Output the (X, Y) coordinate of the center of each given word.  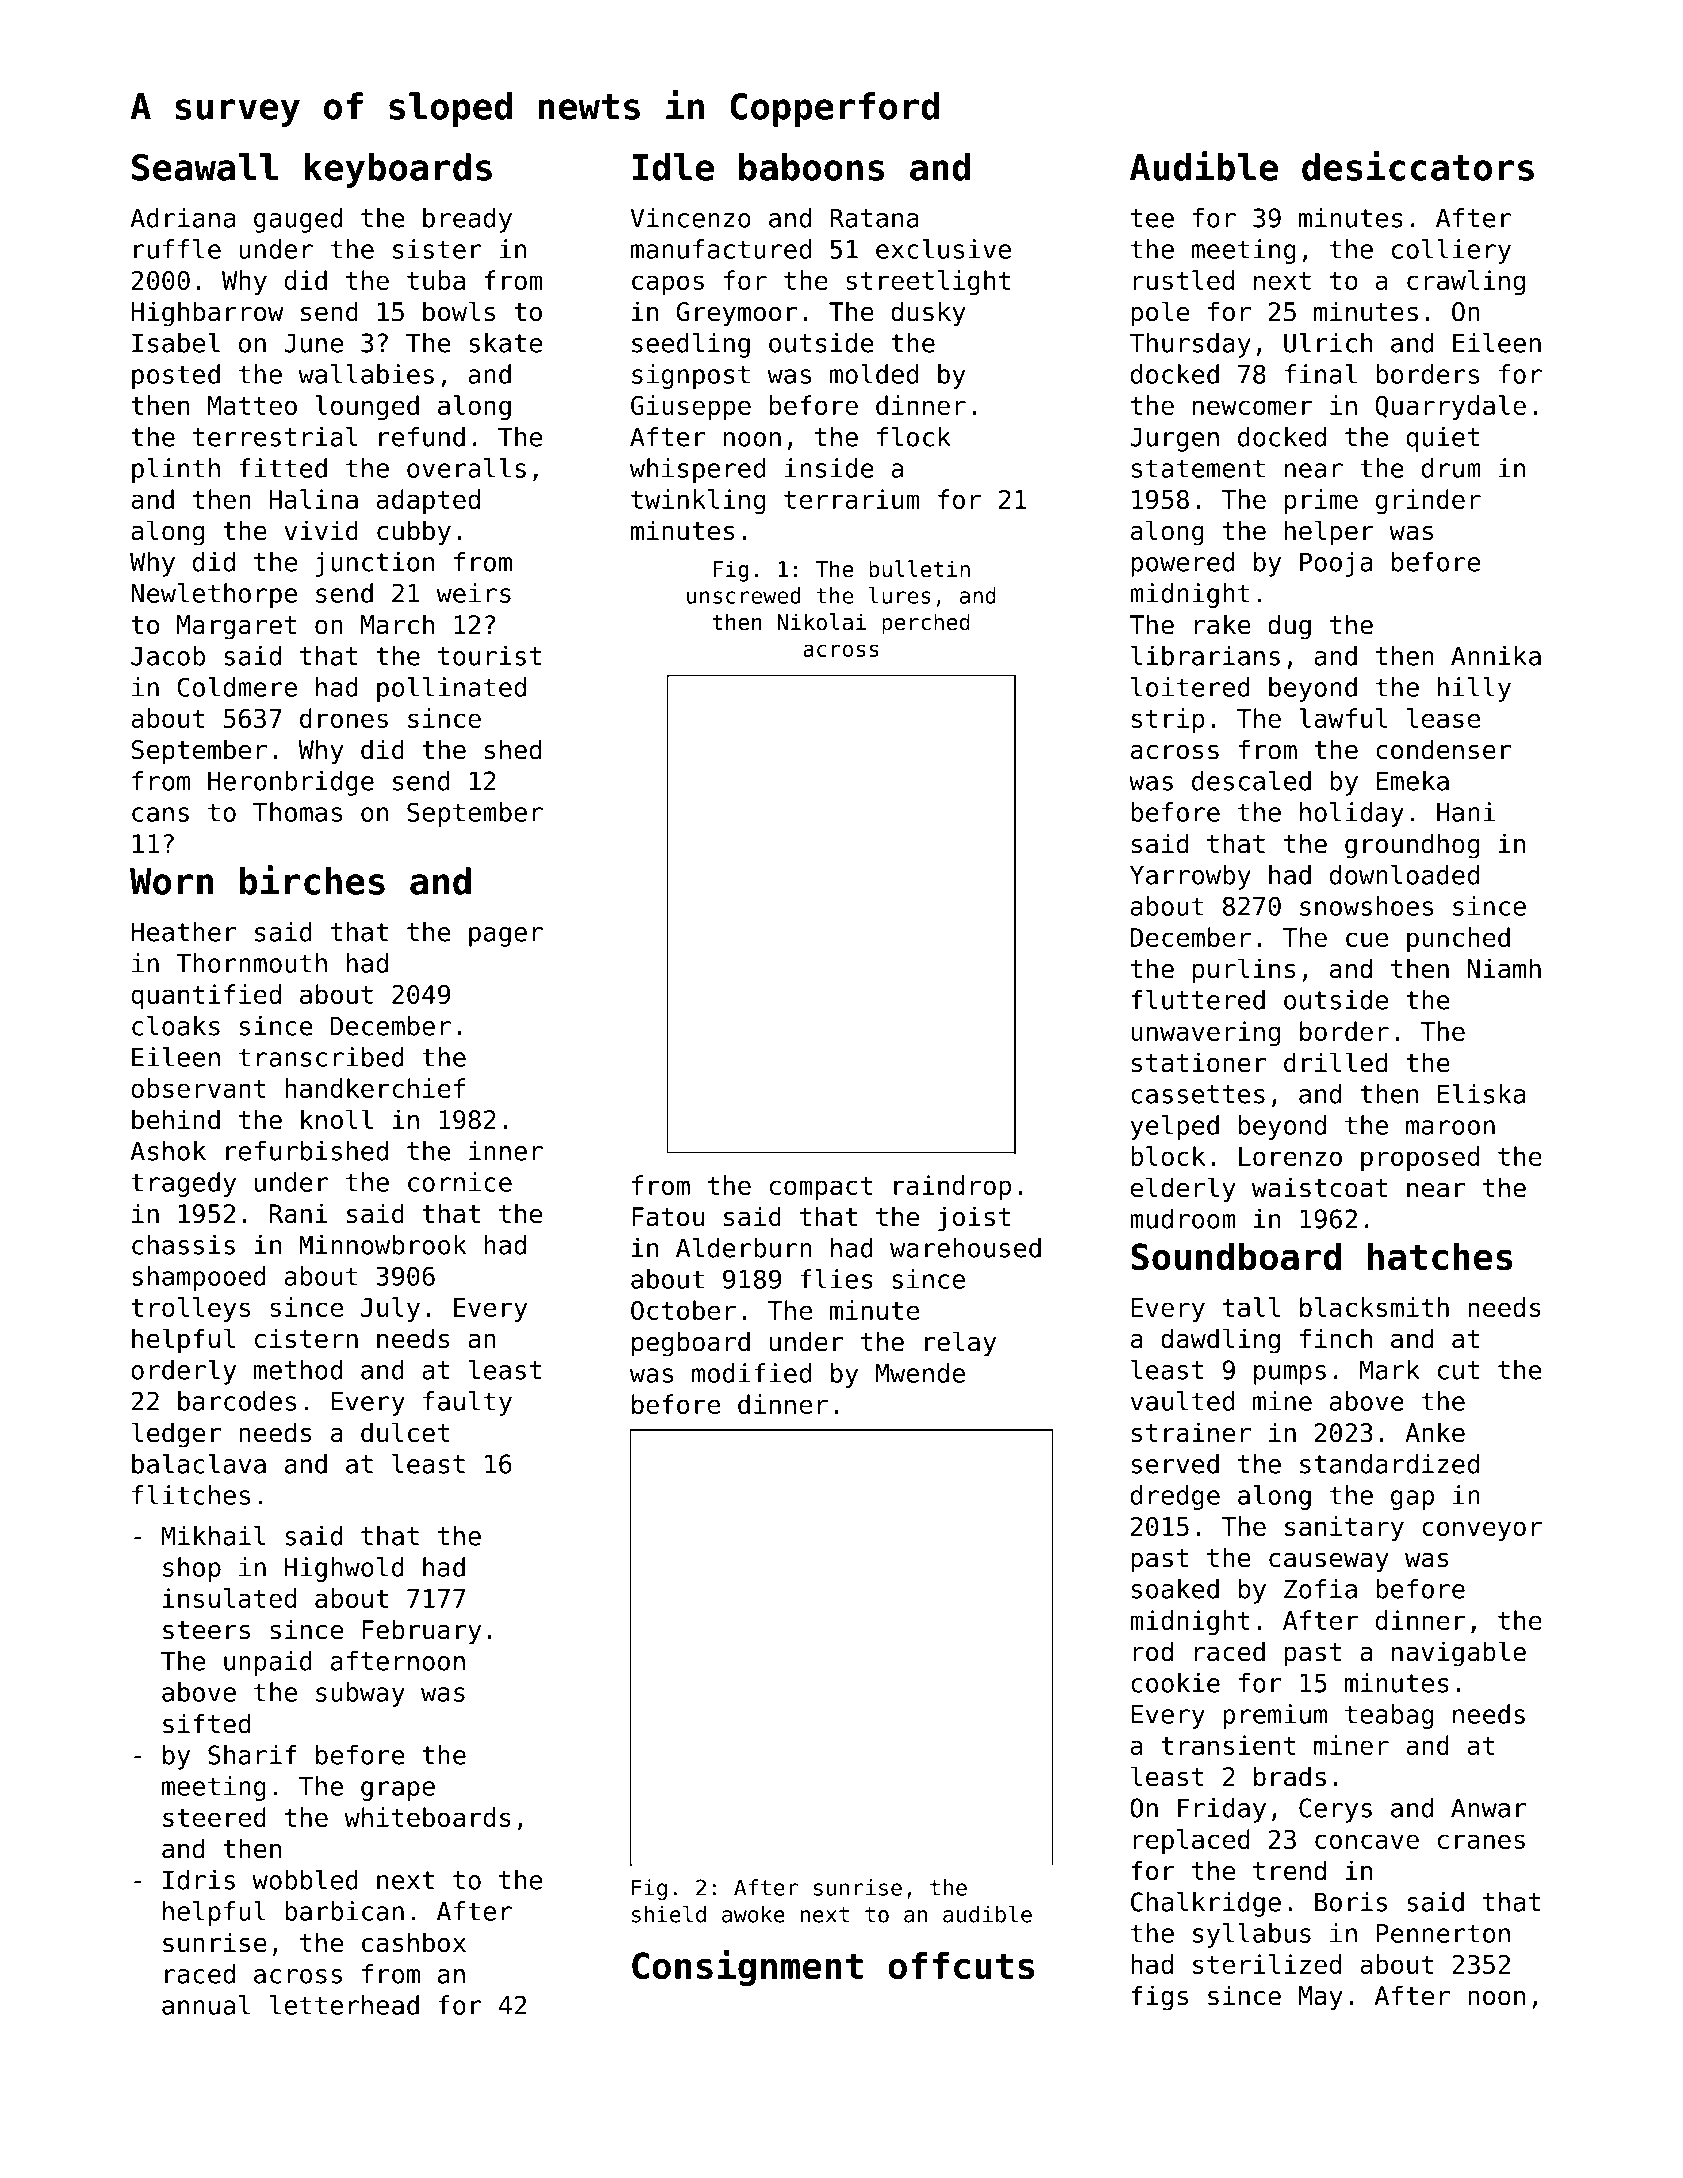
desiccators (1418, 166)
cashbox (414, 1942)
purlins (1244, 971)
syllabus (1252, 1935)
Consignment (747, 1968)
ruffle (177, 249)
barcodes (237, 1401)
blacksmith (1374, 1307)
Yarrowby (1190, 877)
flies (836, 1279)
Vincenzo (690, 218)
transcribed (321, 1057)
